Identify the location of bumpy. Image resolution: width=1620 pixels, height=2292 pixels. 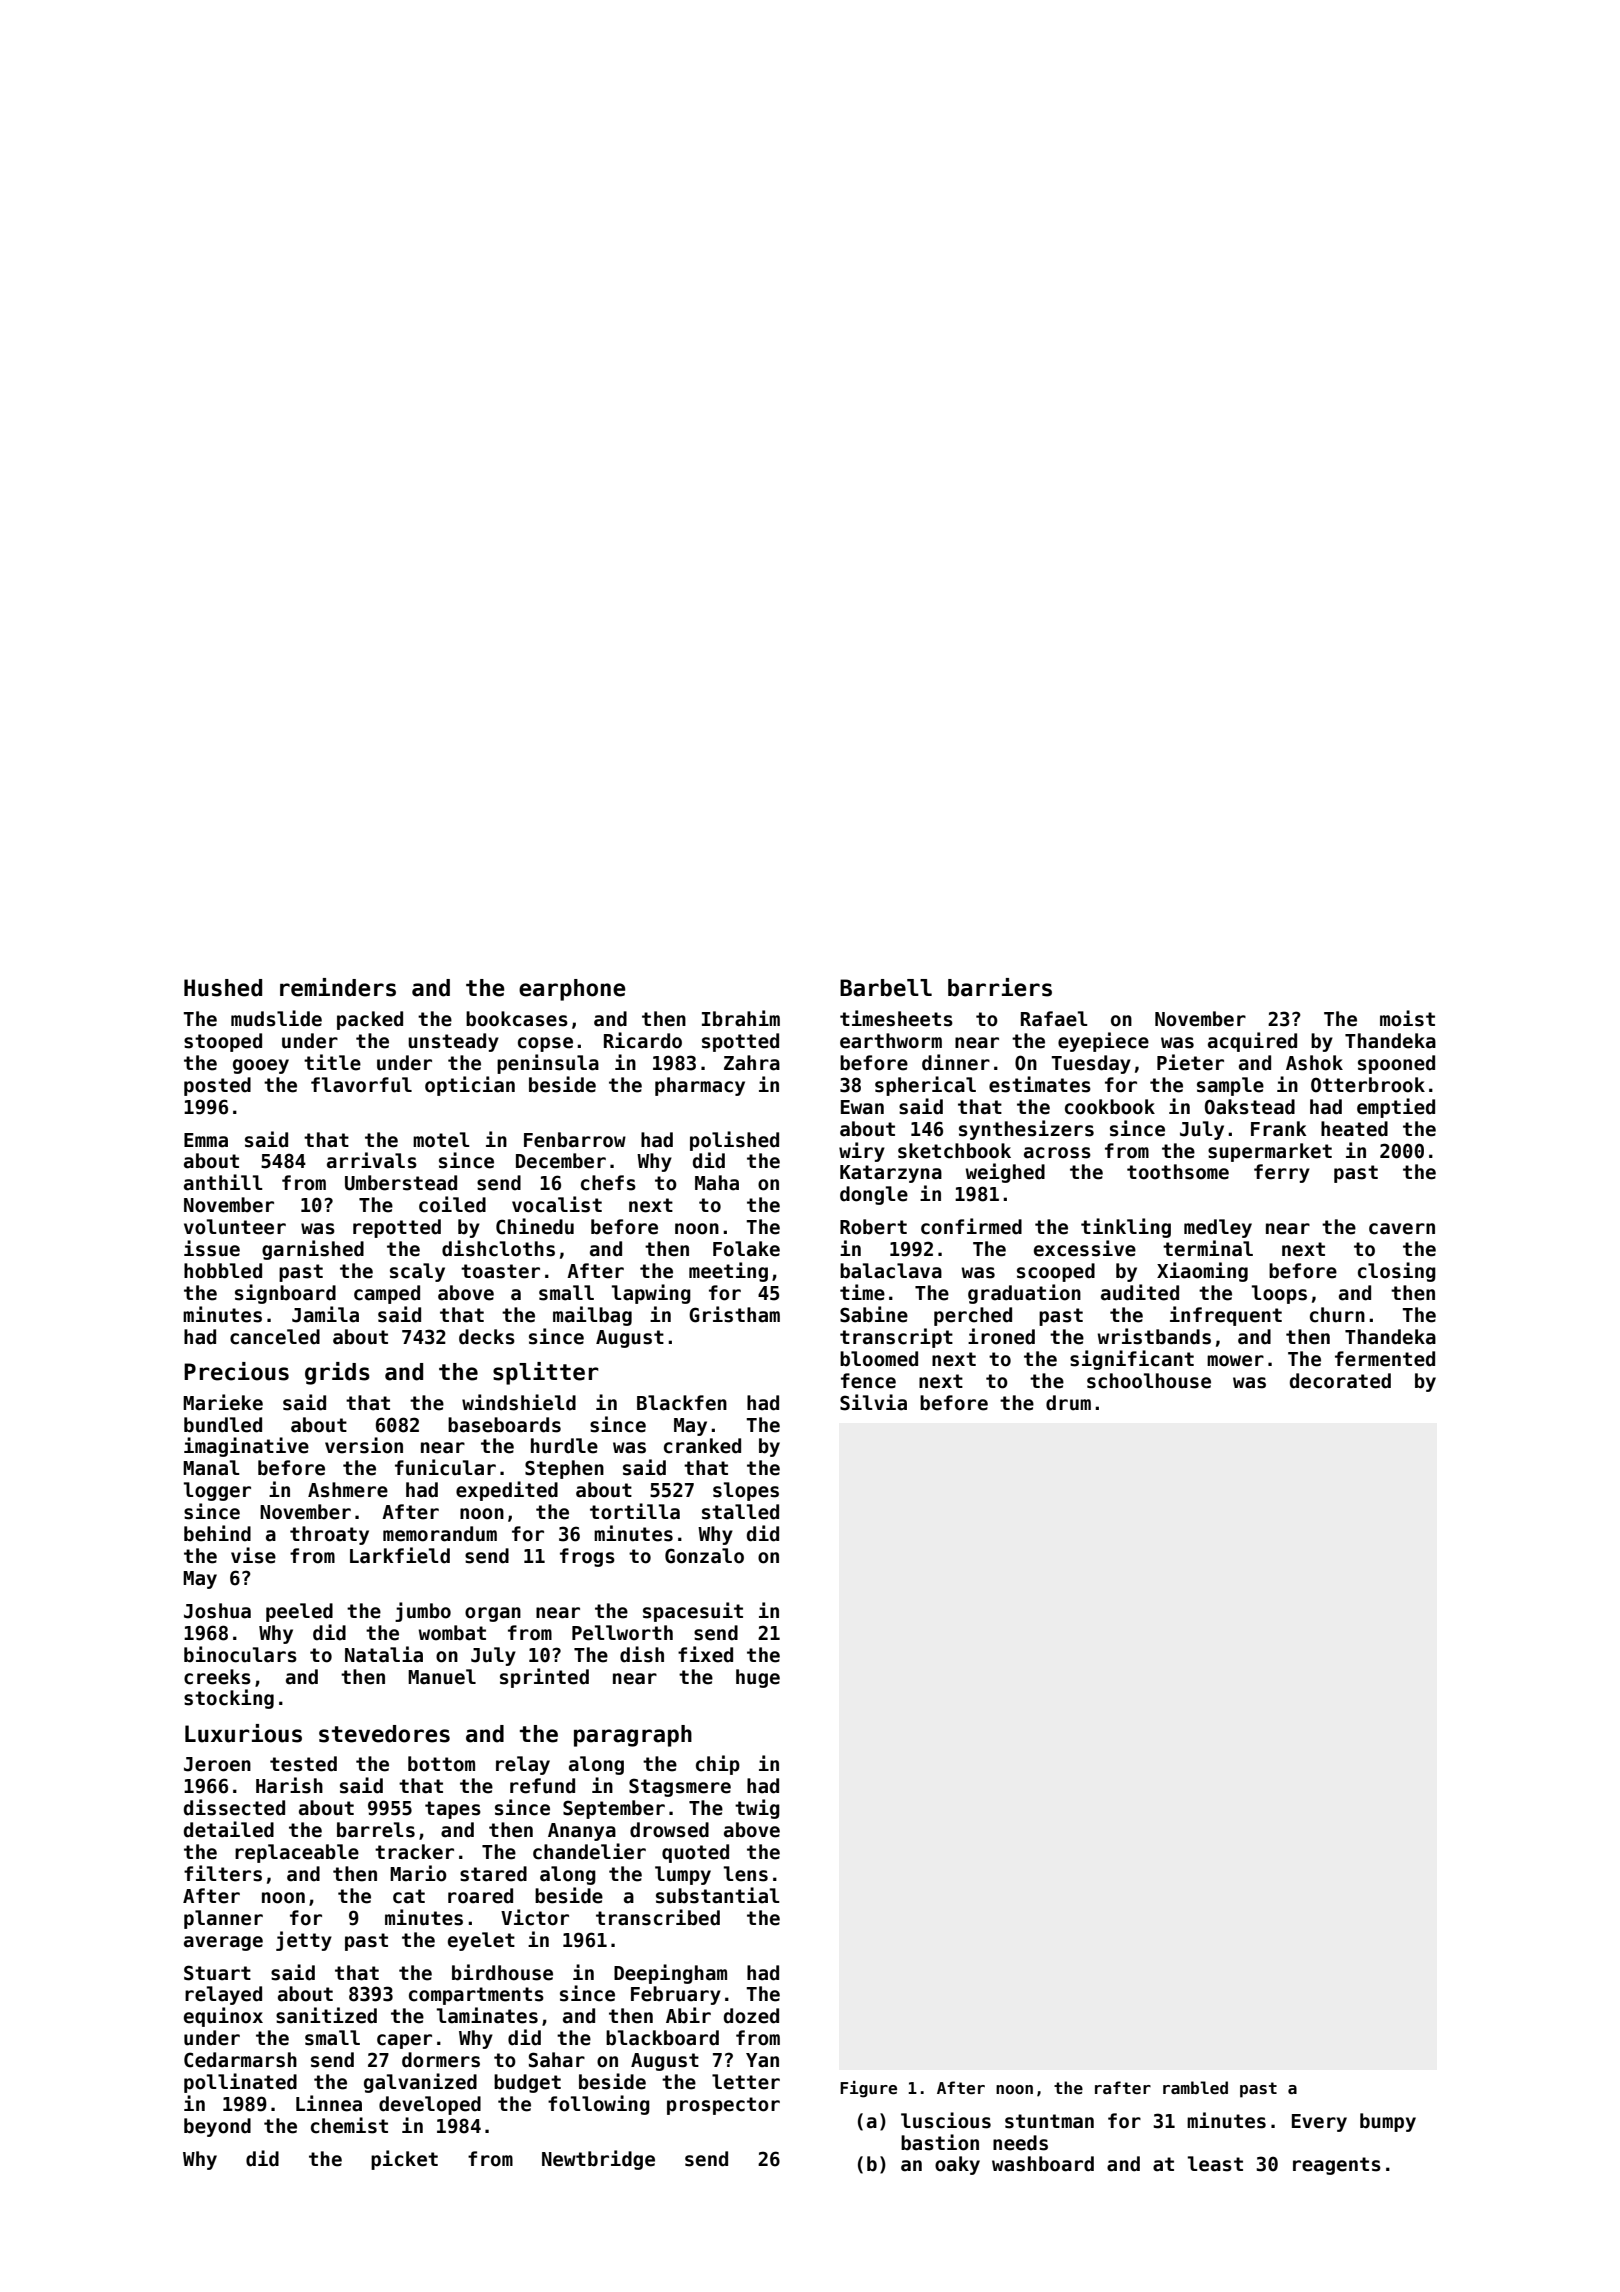
(1388, 2122).
